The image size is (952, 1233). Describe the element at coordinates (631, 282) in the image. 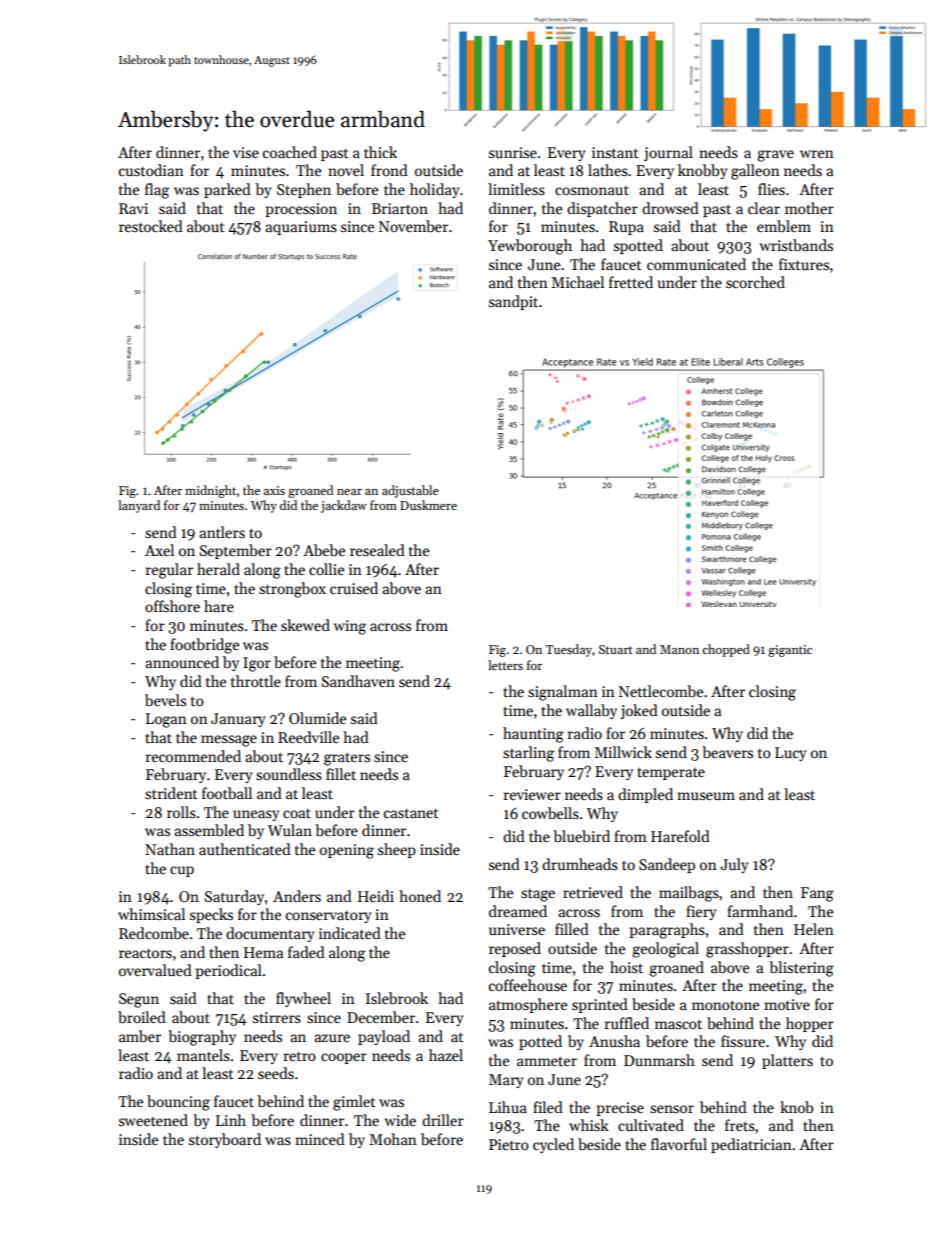

I see `fretted` at that location.
